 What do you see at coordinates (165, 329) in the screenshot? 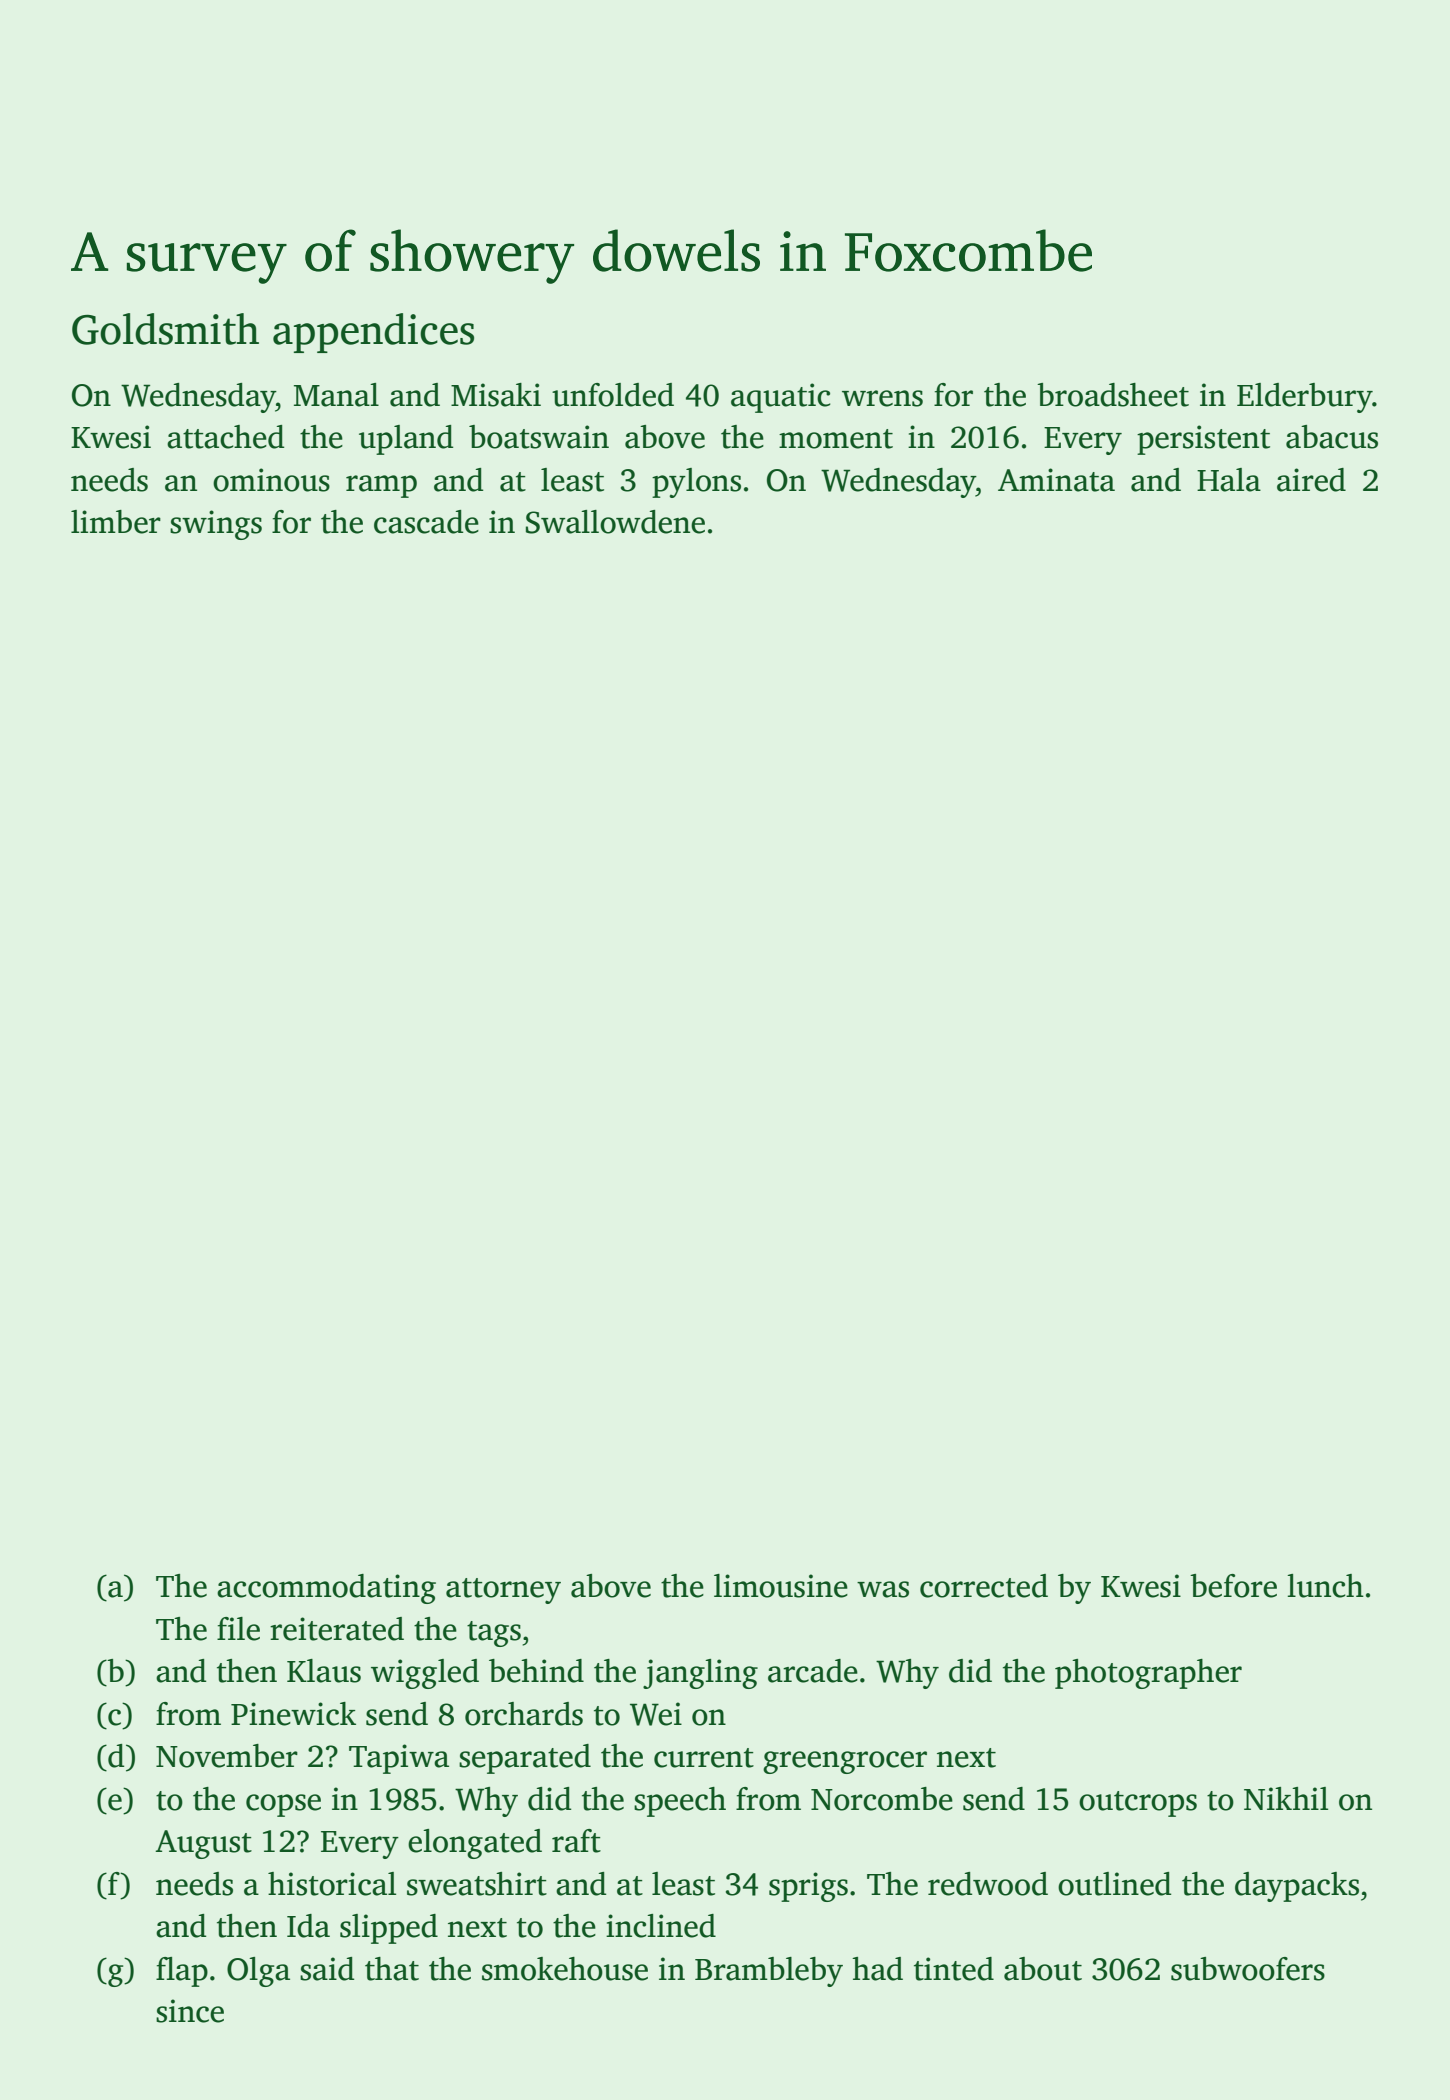
I see `Goldsmith` at bounding box center [165, 329].
